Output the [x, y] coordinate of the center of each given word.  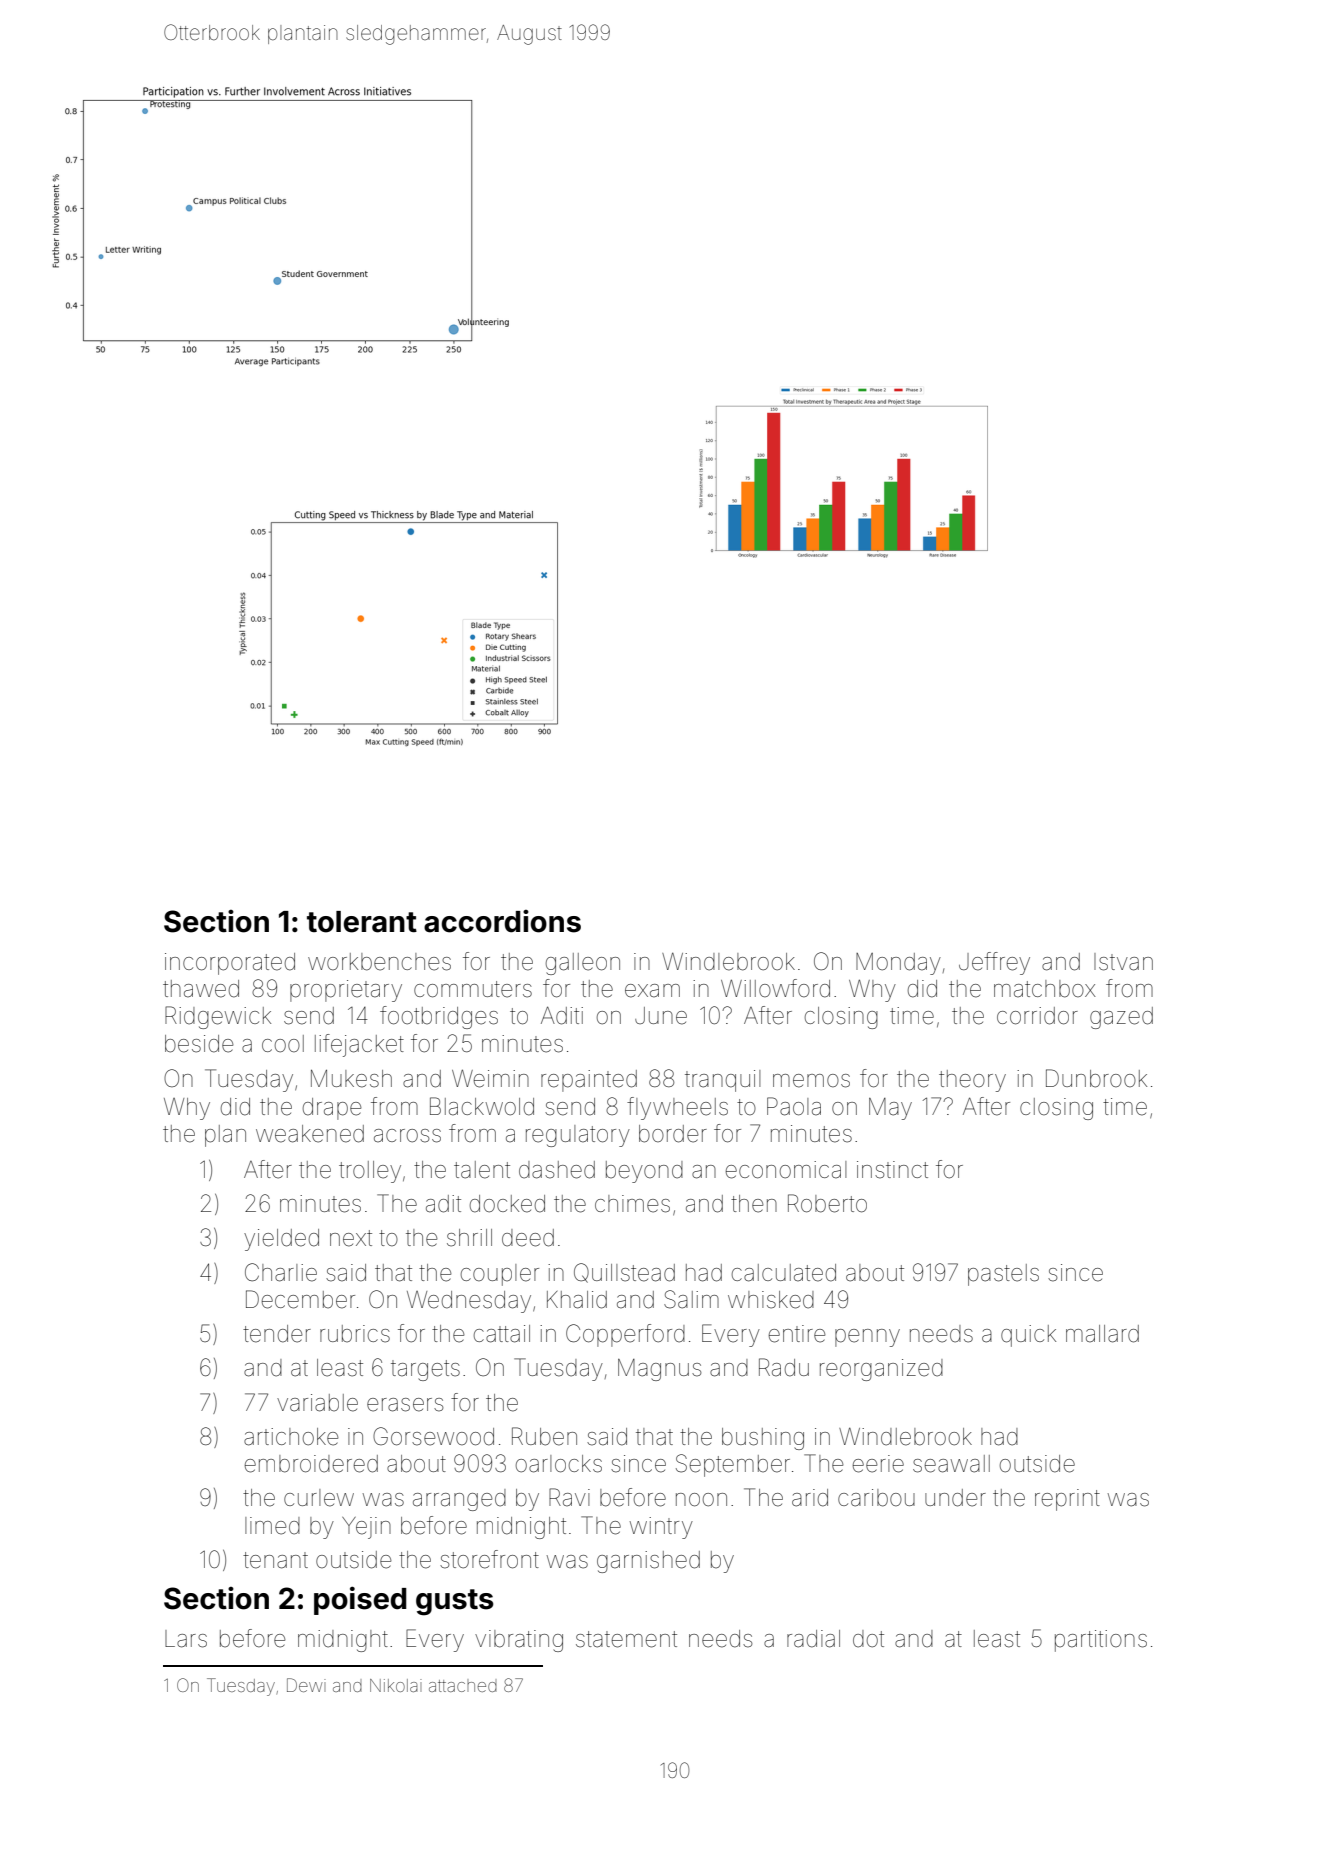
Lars [186, 1639]
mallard [1102, 1334]
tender [277, 1334]
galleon [583, 964]
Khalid [577, 1300]
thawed [201, 989]
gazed [1121, 1018]
